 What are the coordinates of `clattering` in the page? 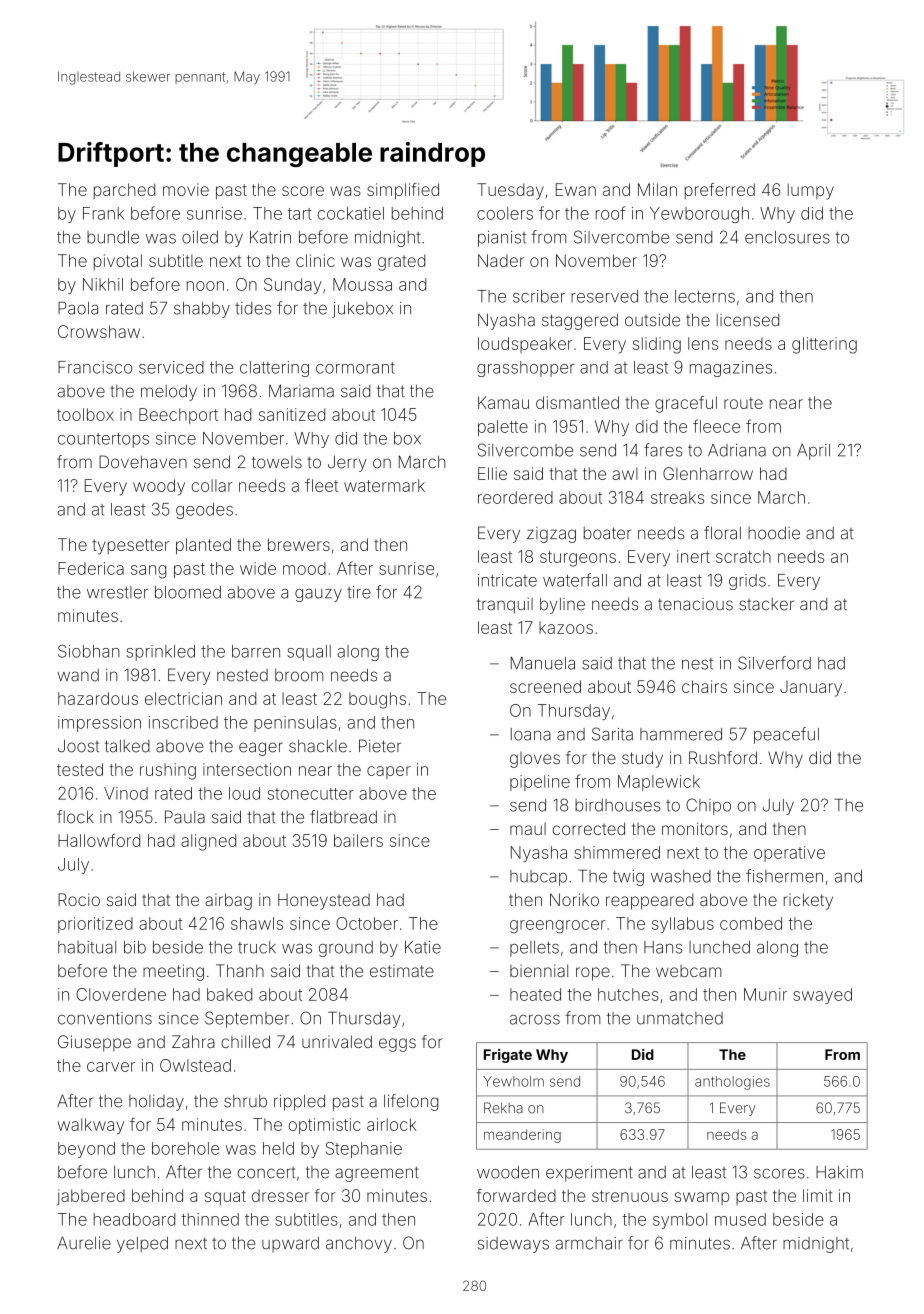 It's located at (274, 369).
